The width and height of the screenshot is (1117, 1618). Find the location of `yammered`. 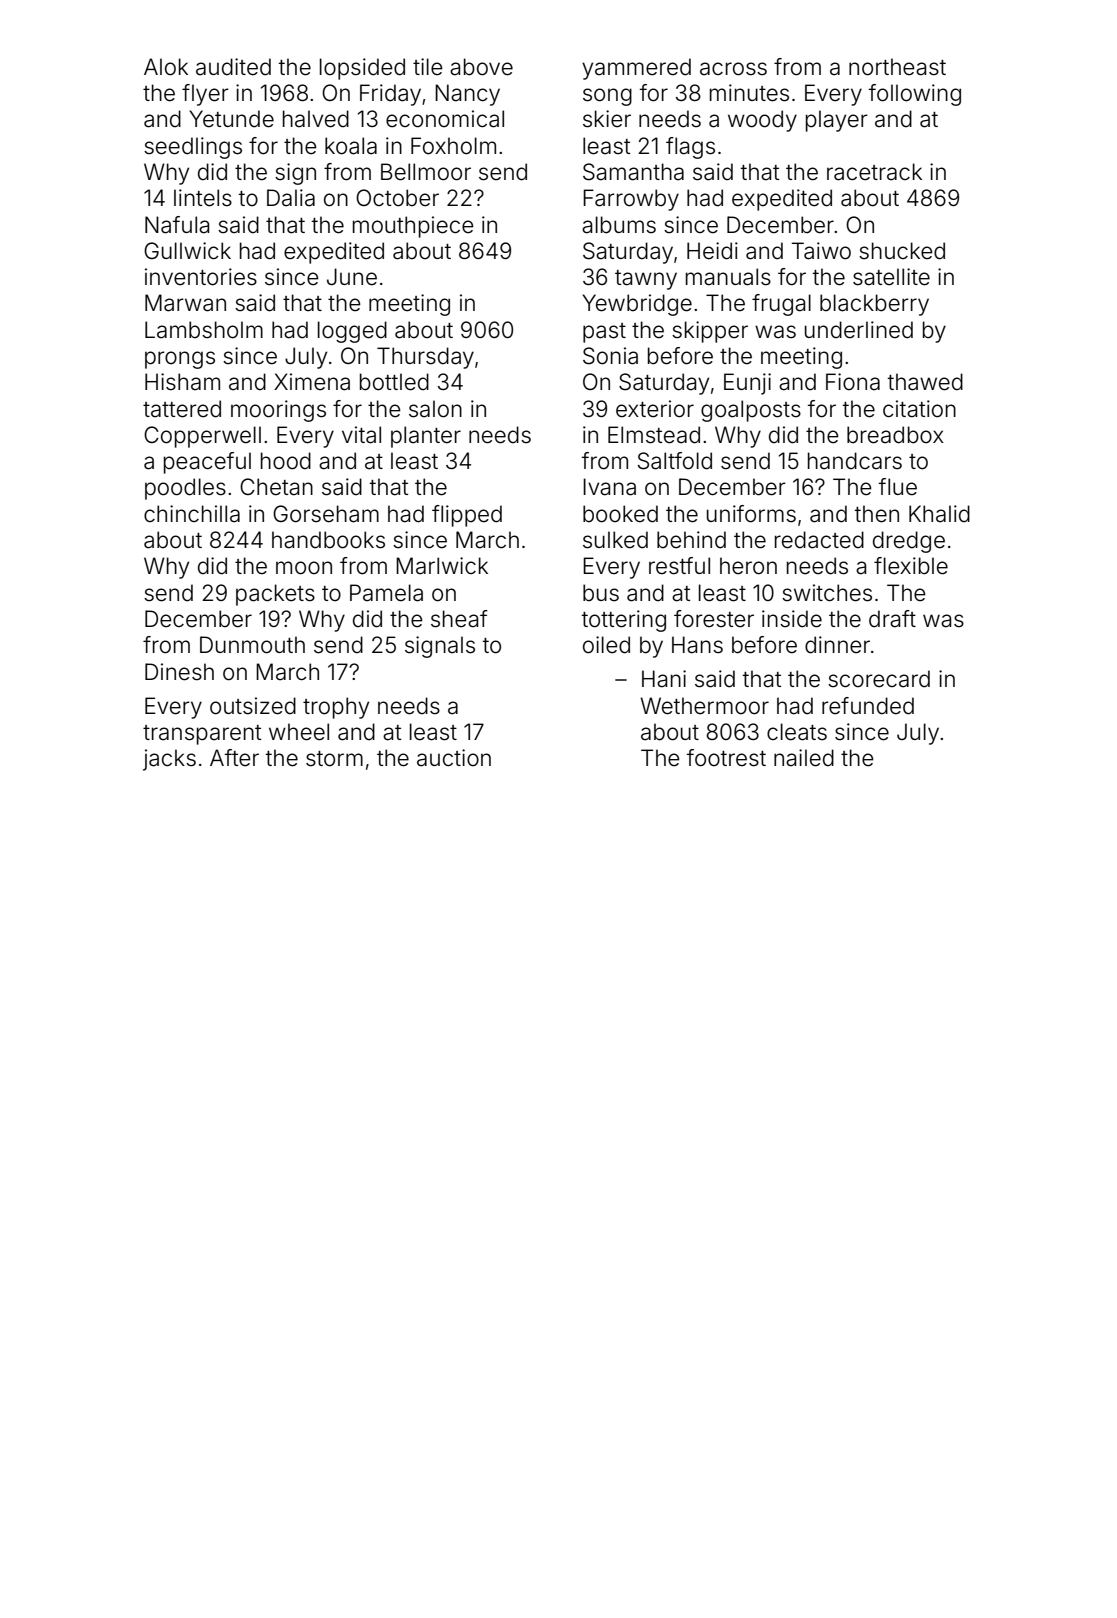

yammered is located at coordinates (636, 69).
